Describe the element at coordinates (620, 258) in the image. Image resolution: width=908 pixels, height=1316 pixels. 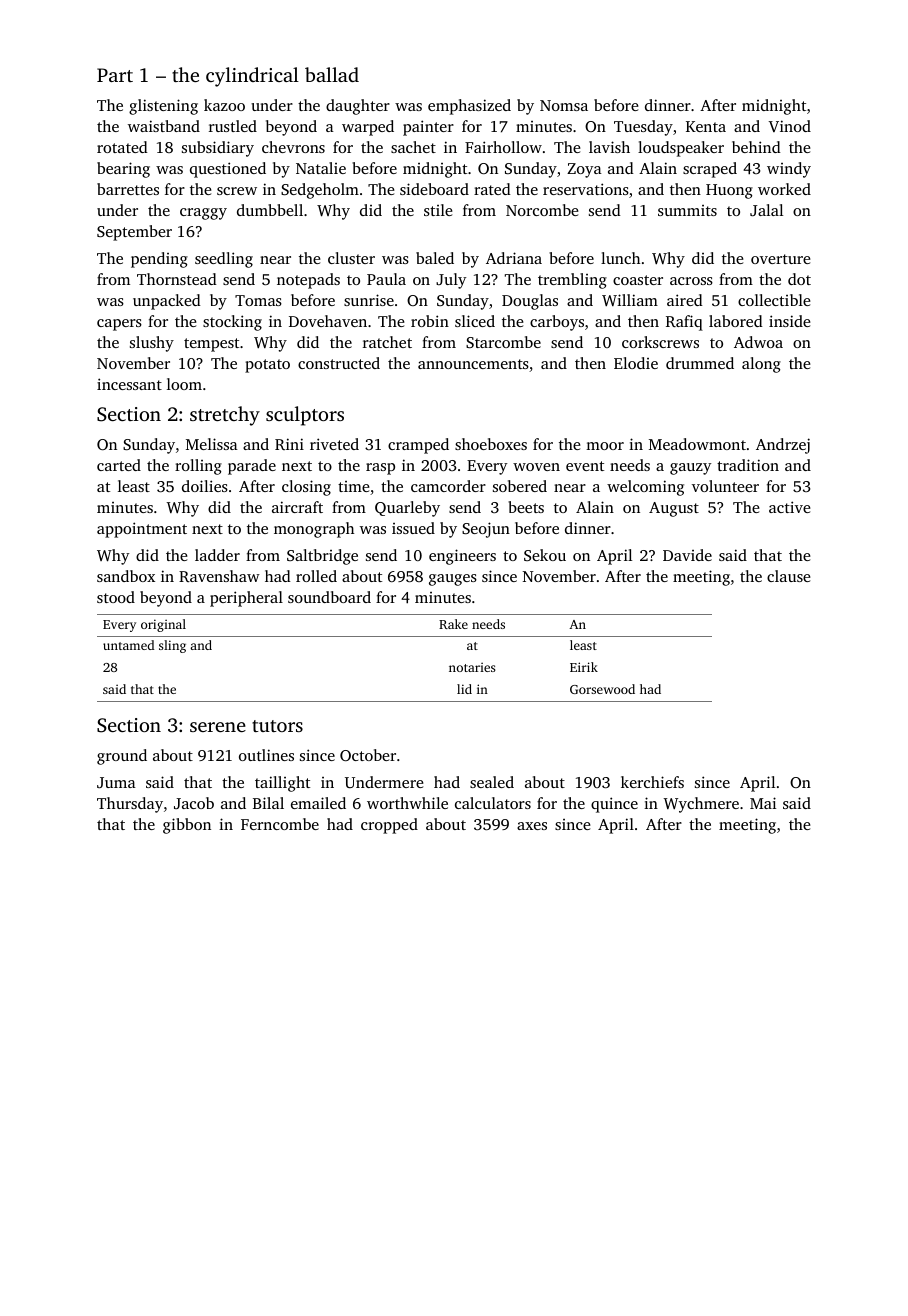
I see `lunch` at that location.
